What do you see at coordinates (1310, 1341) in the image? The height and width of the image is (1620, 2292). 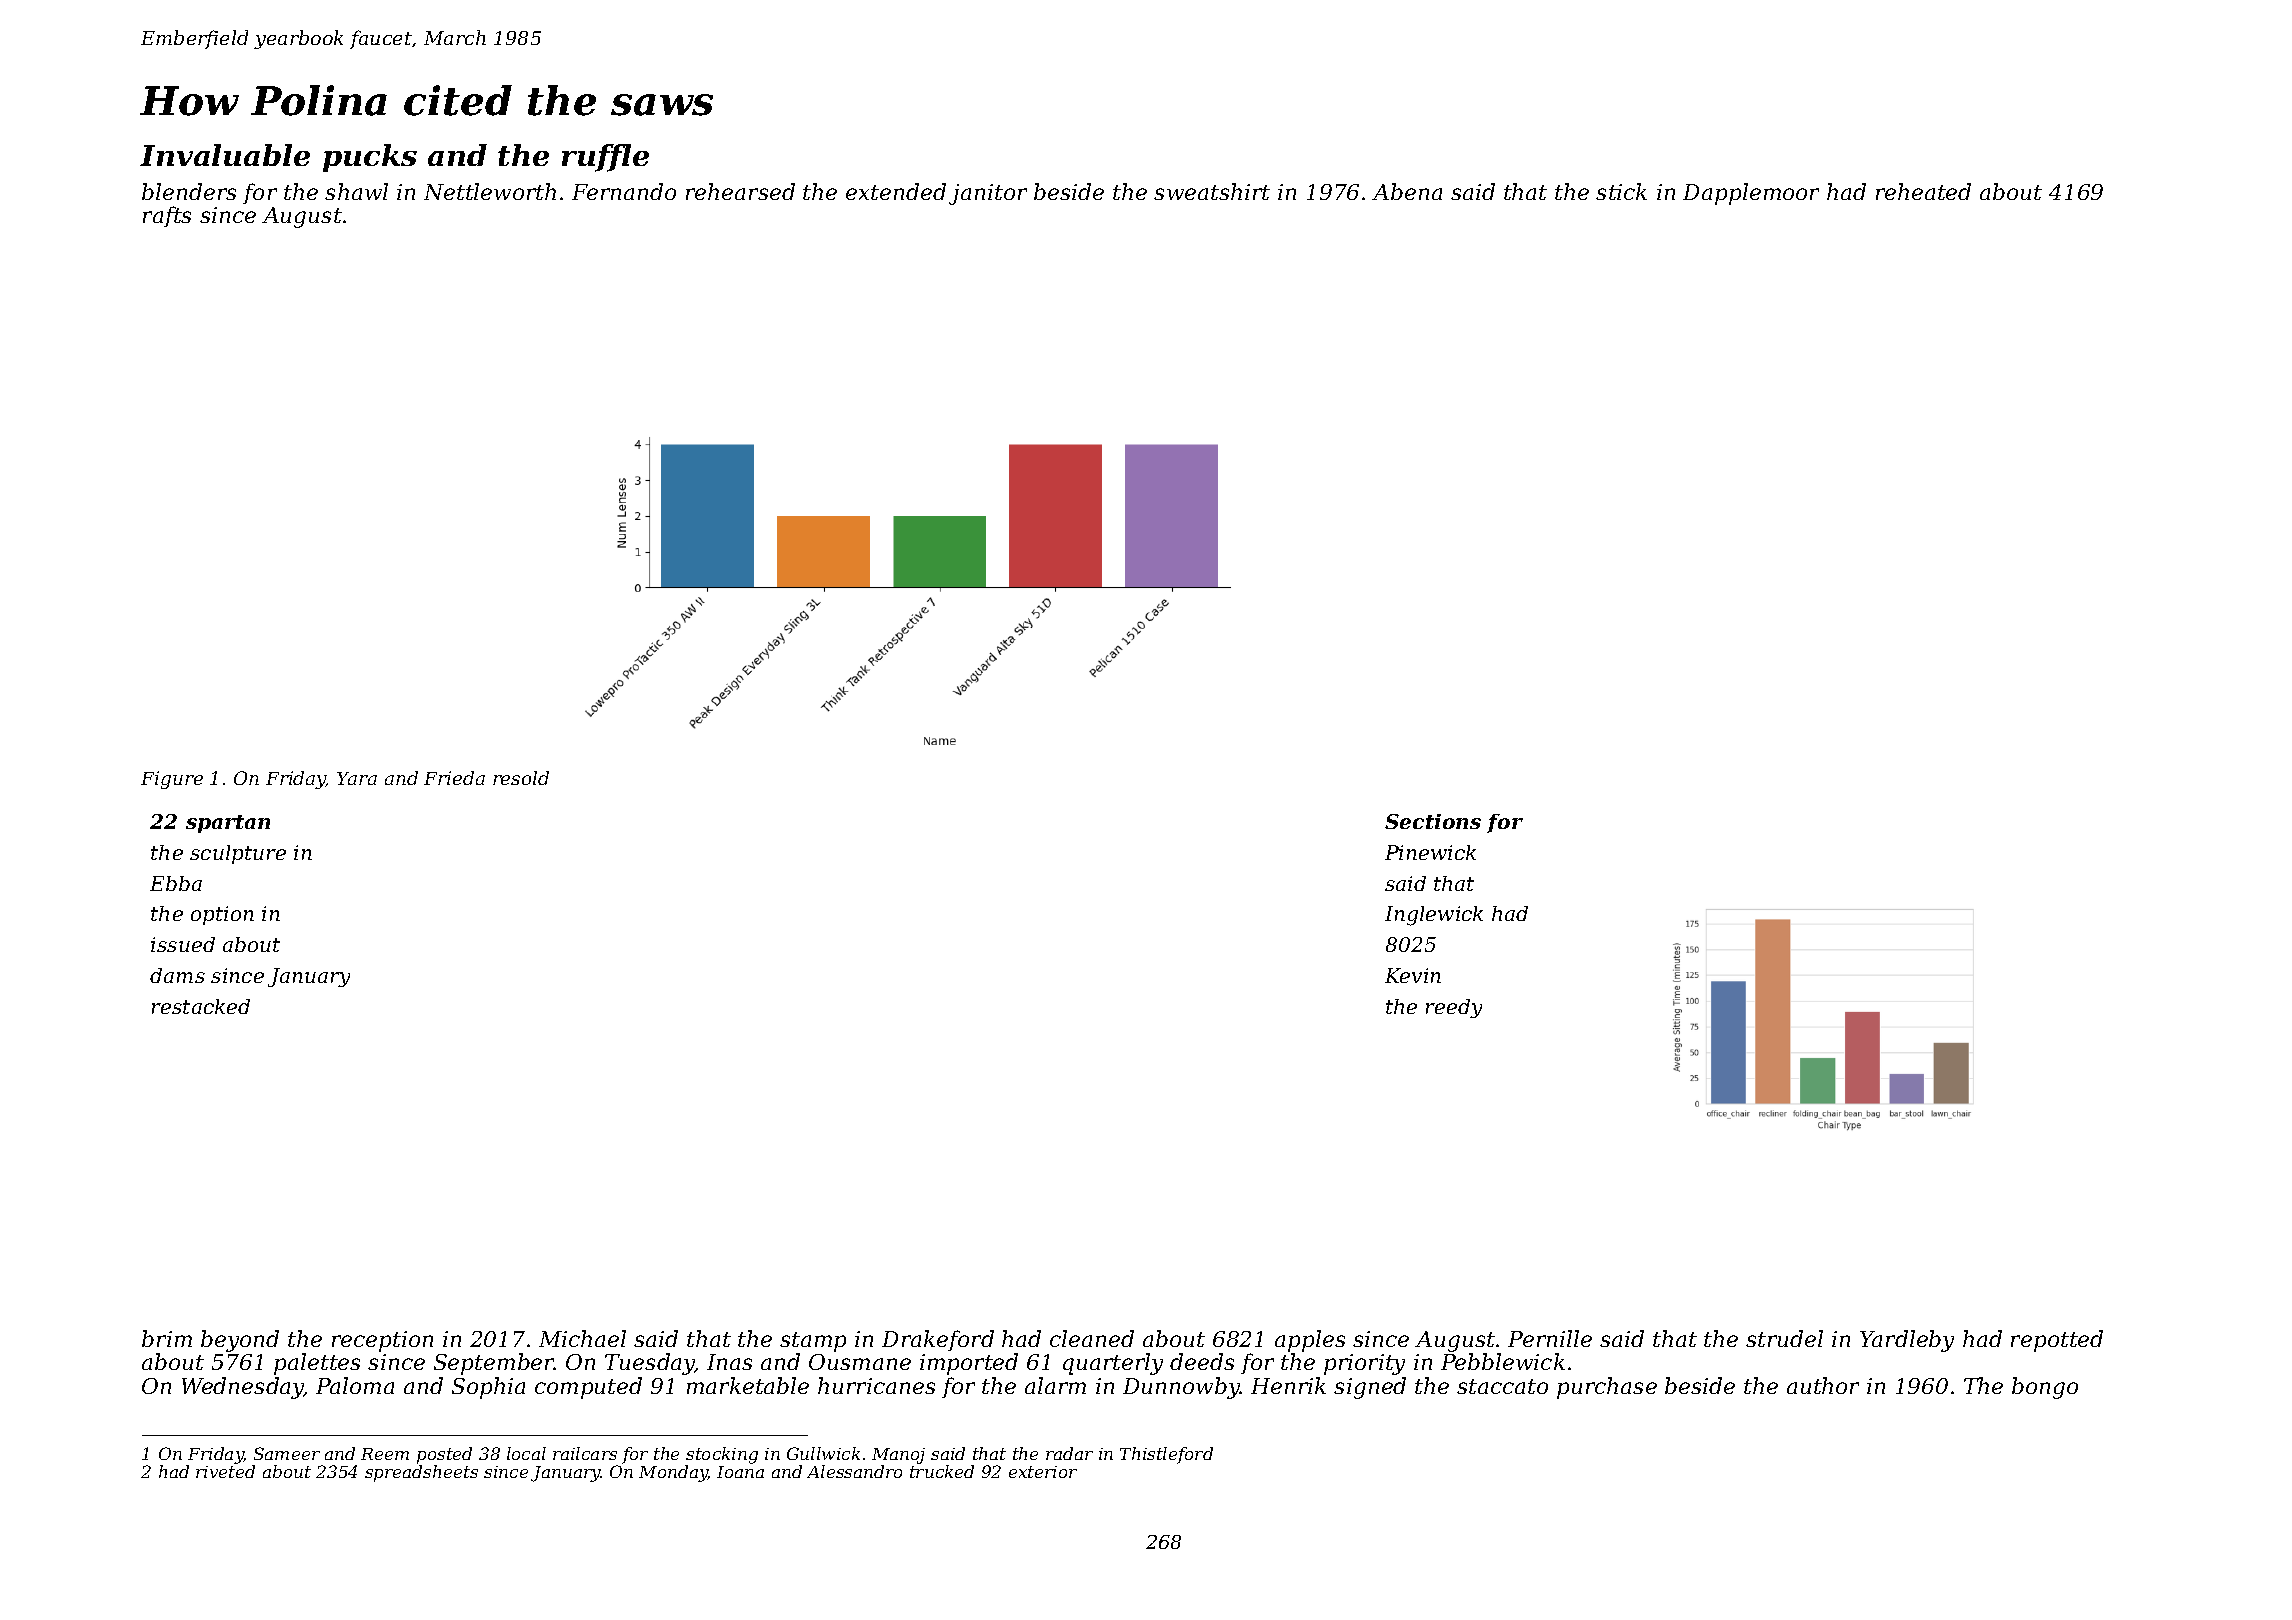 I see `apples` at bounding box center [1310, 1341].
